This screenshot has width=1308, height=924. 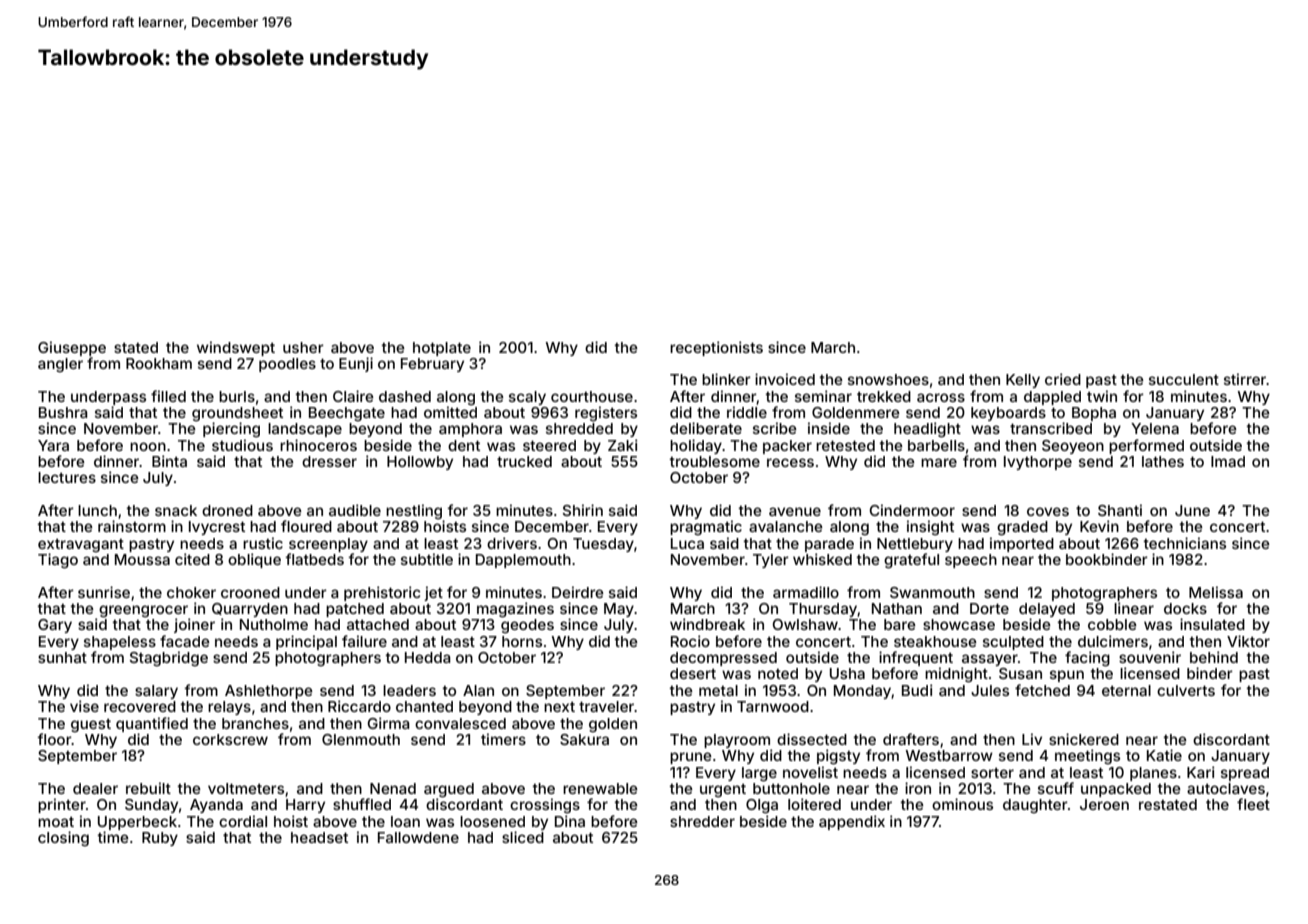 I want to click on snowshoes, so click(x=888, y=379).
